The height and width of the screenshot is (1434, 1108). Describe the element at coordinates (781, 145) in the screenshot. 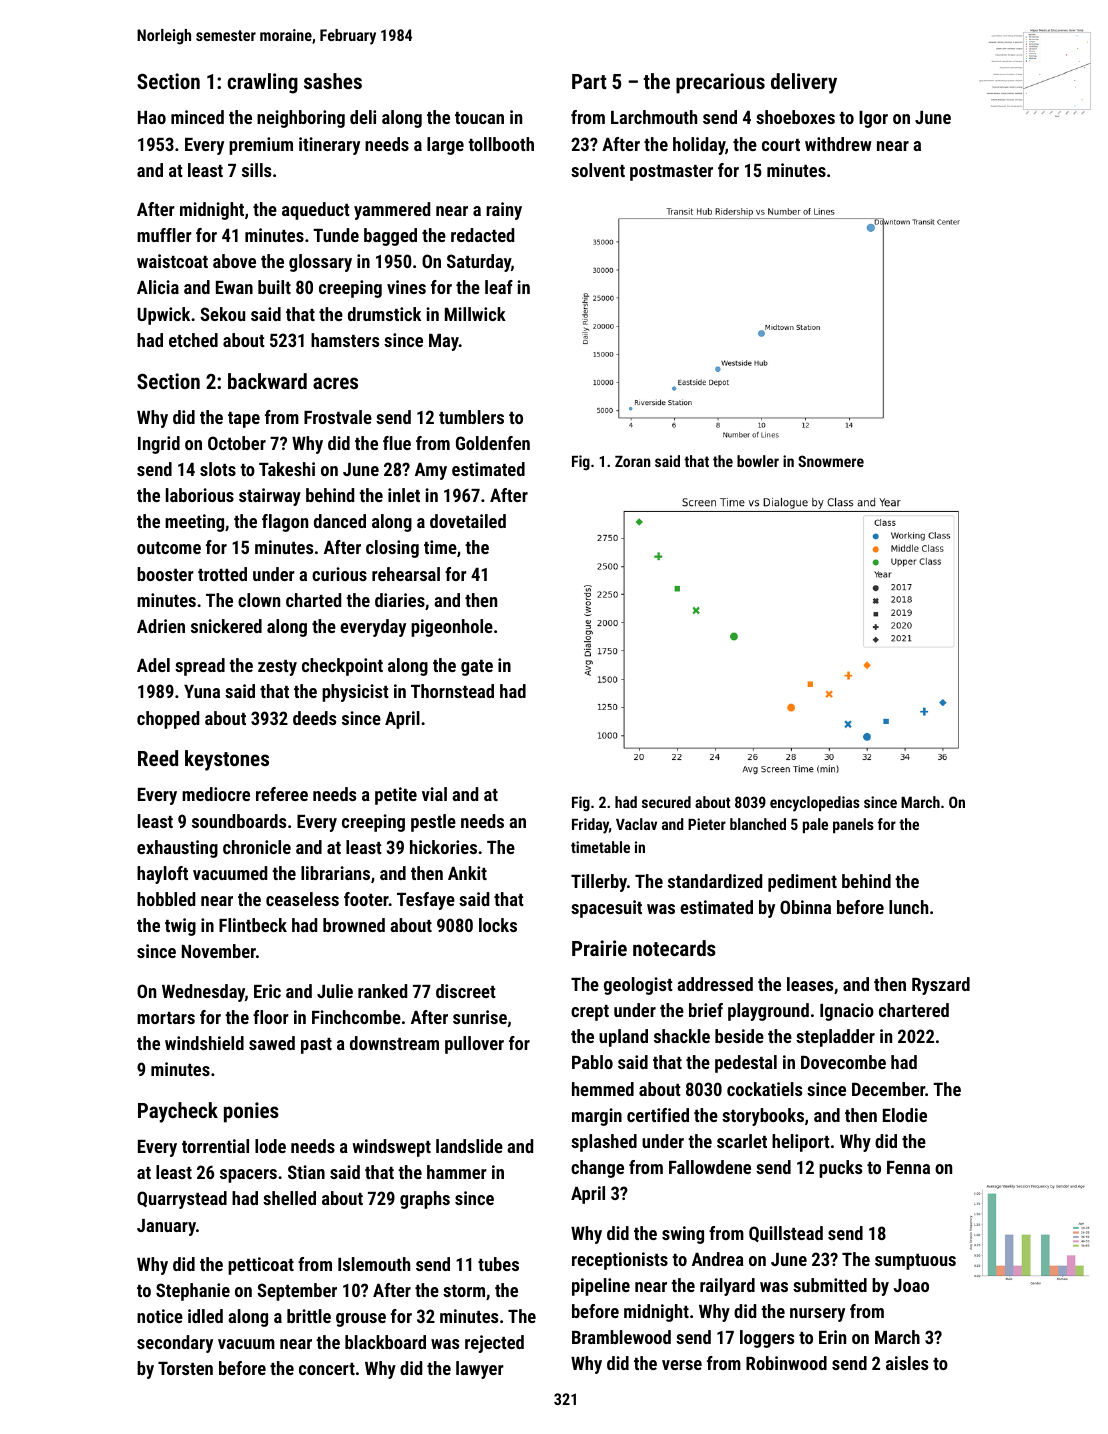

I see `court` at that location.
